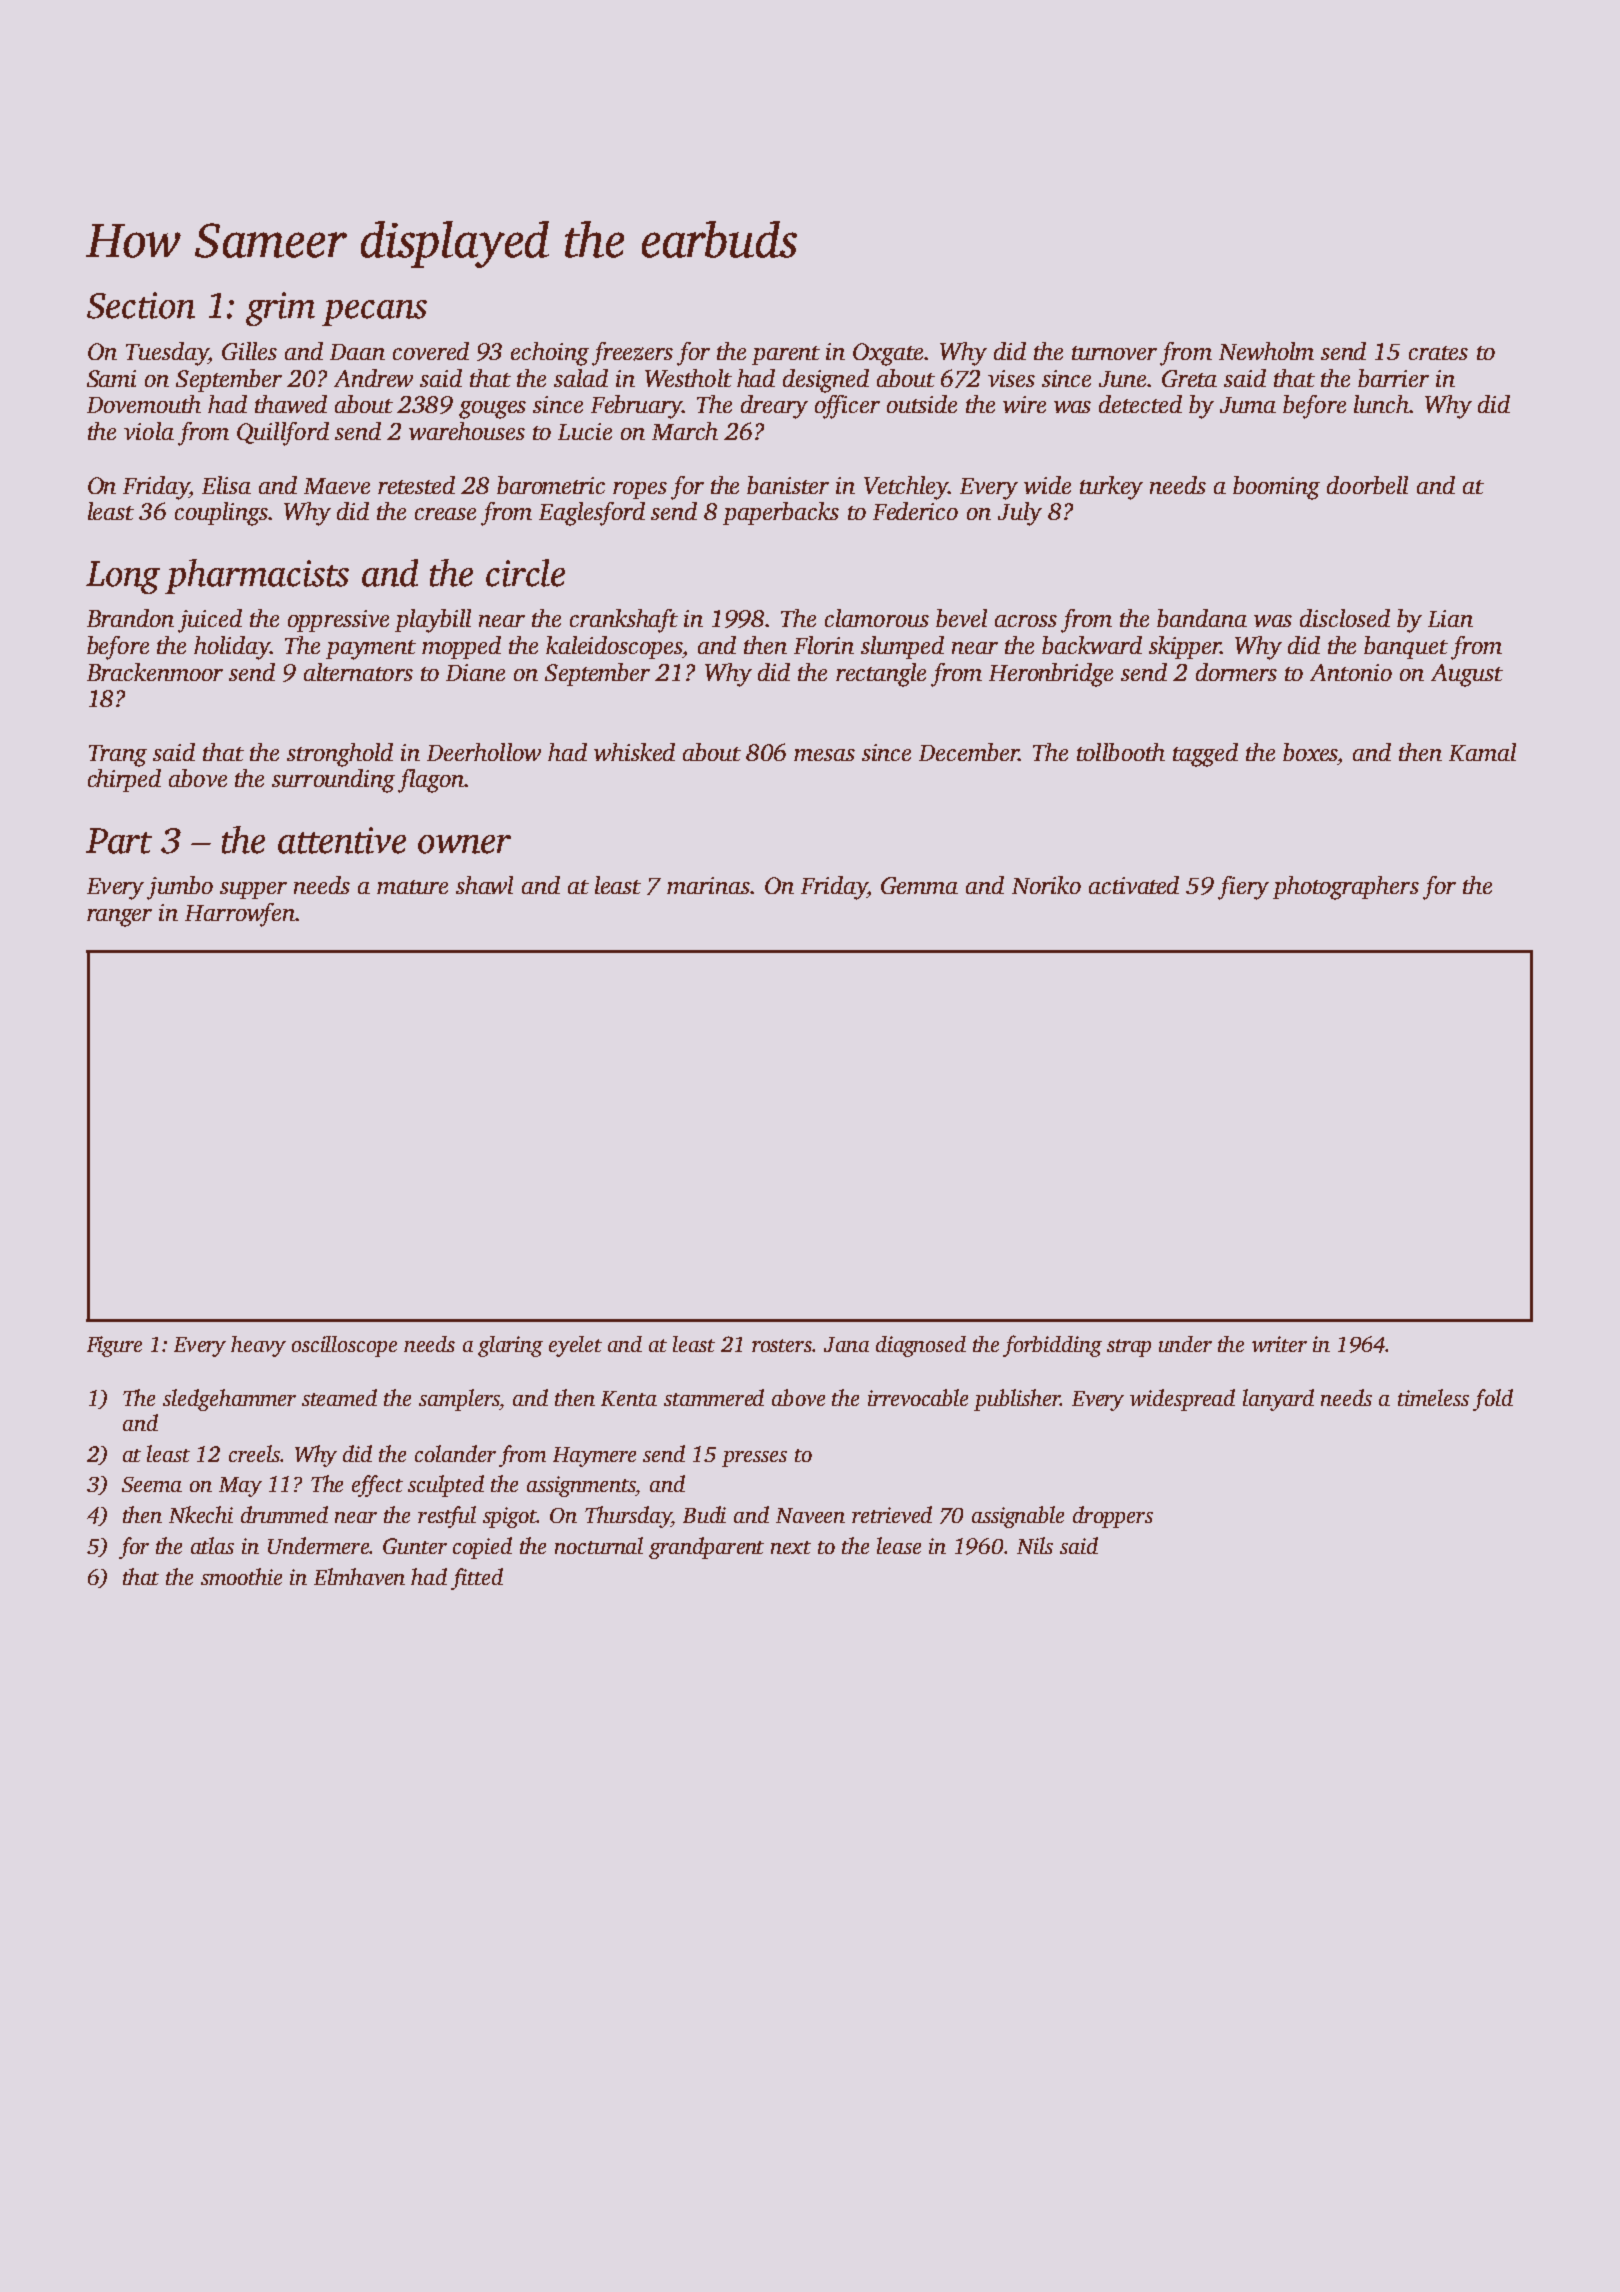  Describe the element at coordinates (889, 354) in the page. I see `Oxgate` at that location.
